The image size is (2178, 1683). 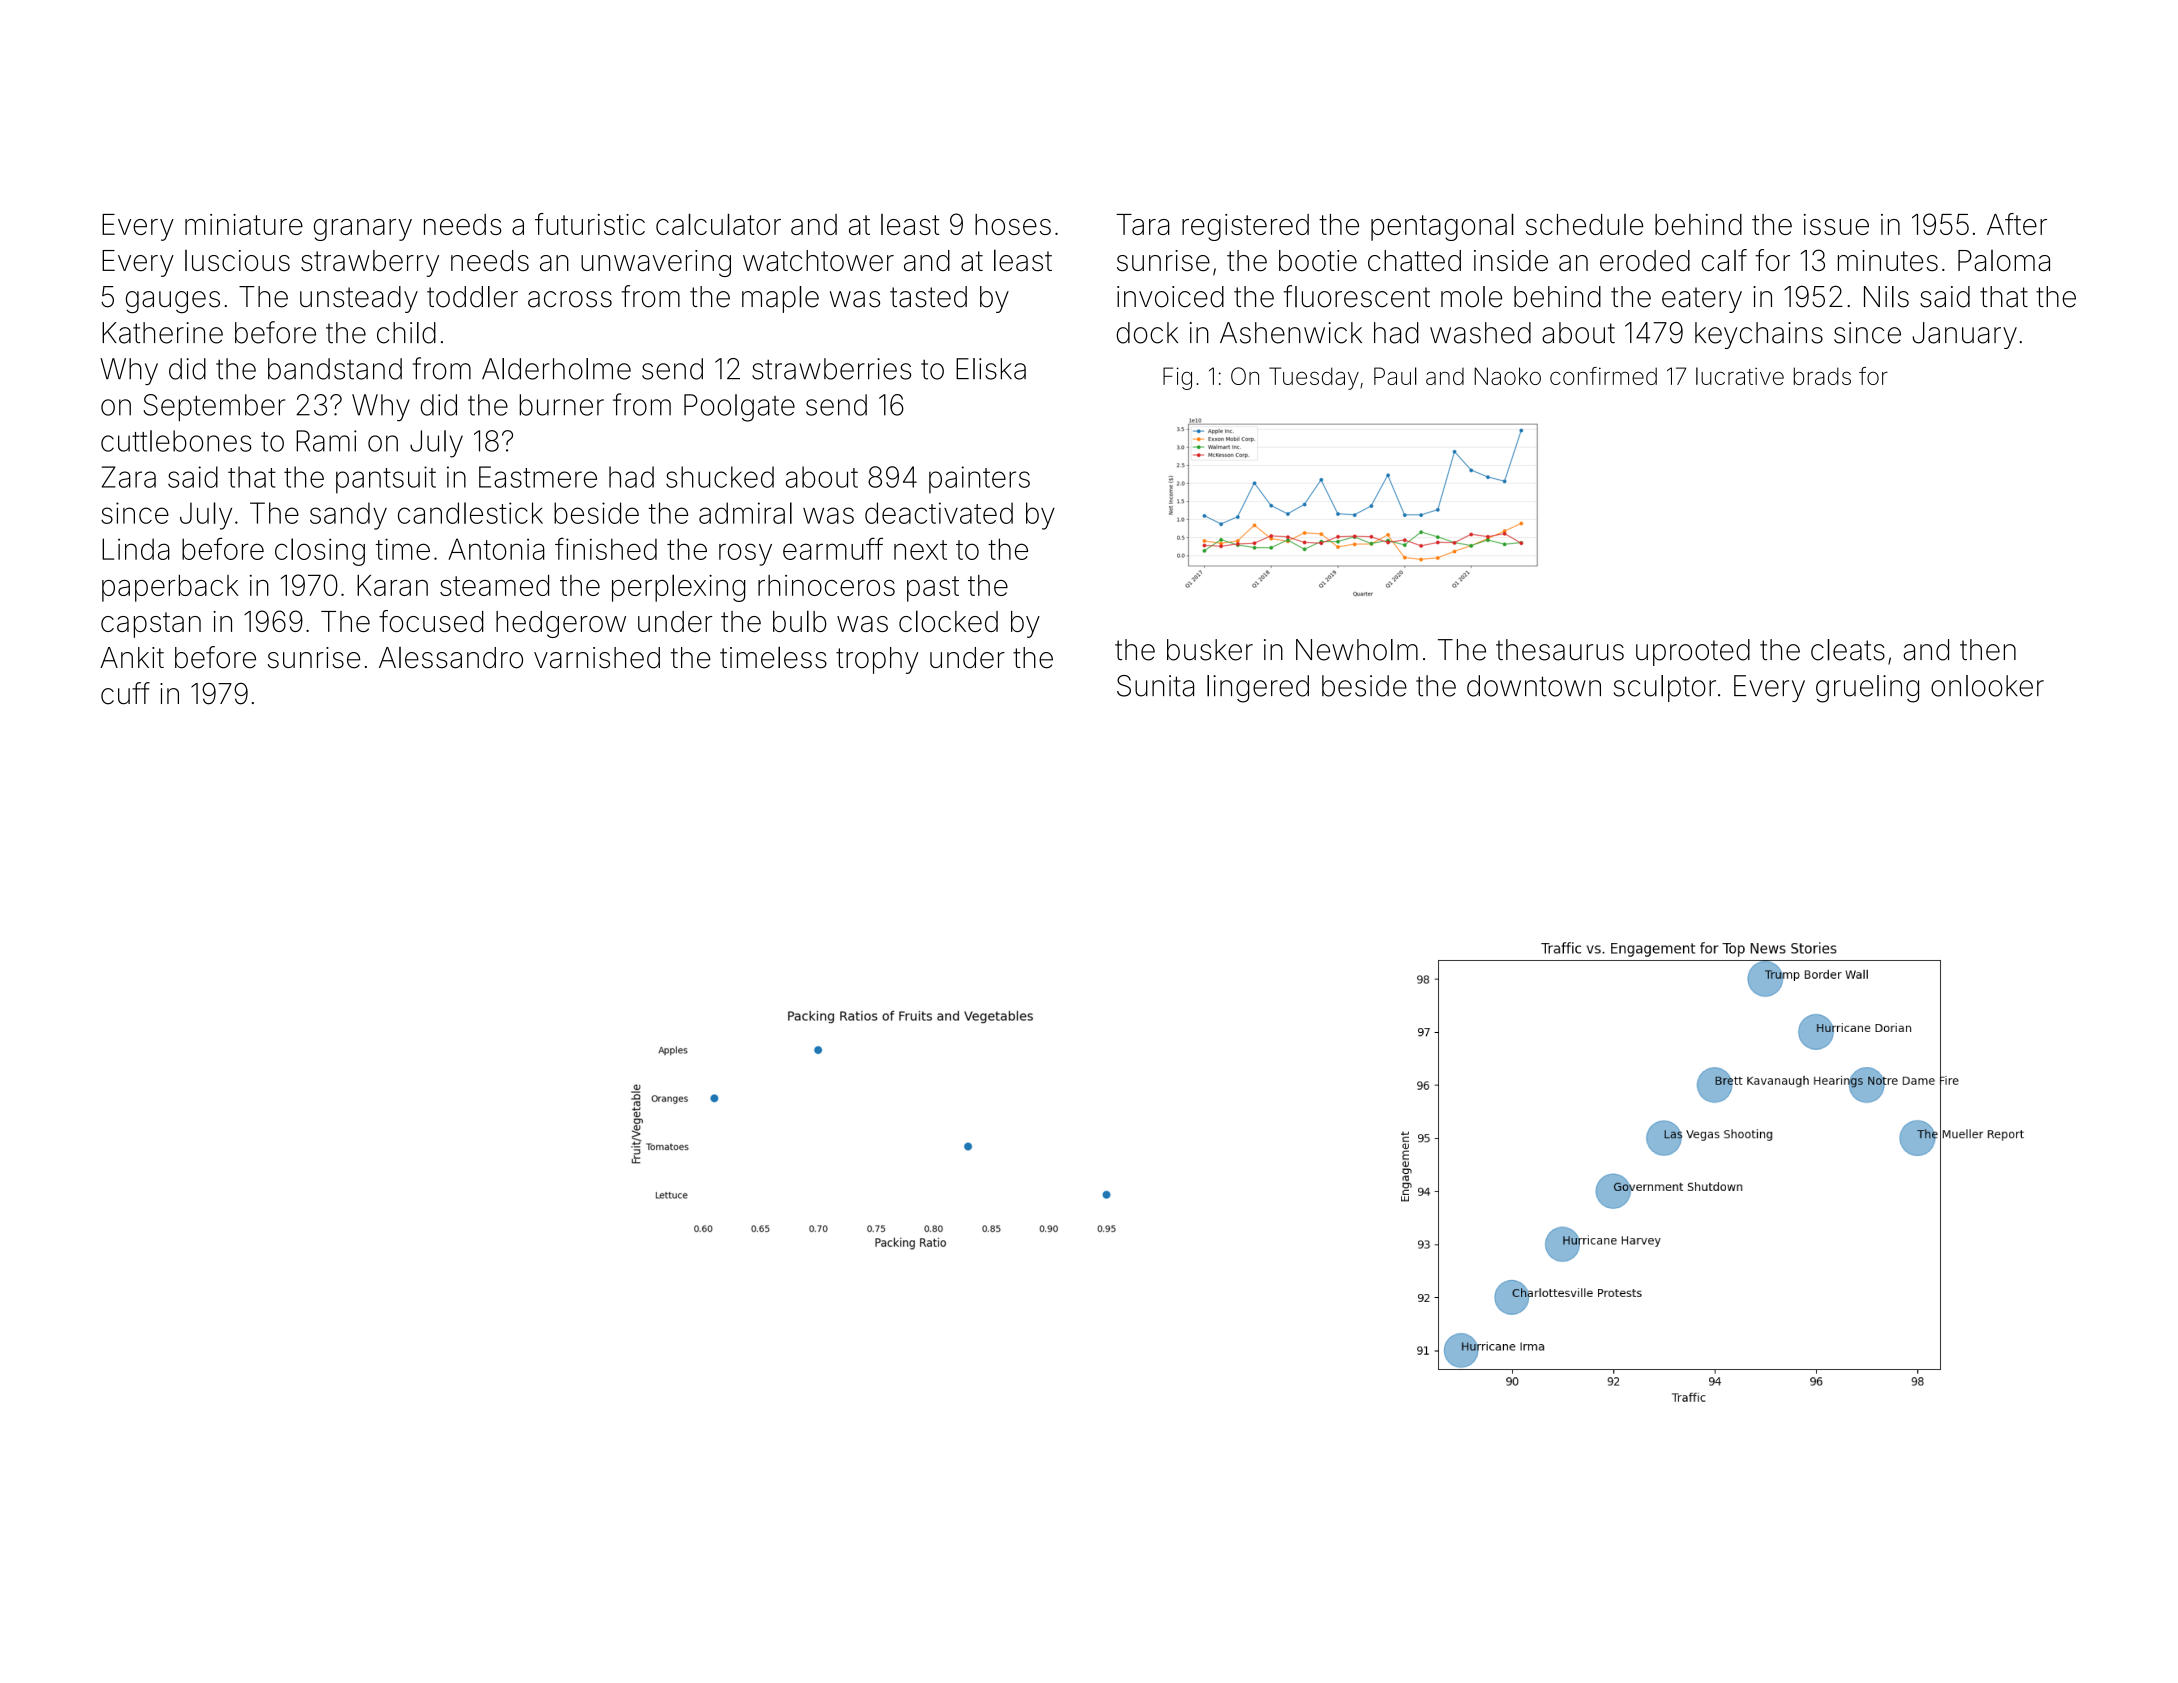 I want to click on issue, so click(x=1836, y=224).
